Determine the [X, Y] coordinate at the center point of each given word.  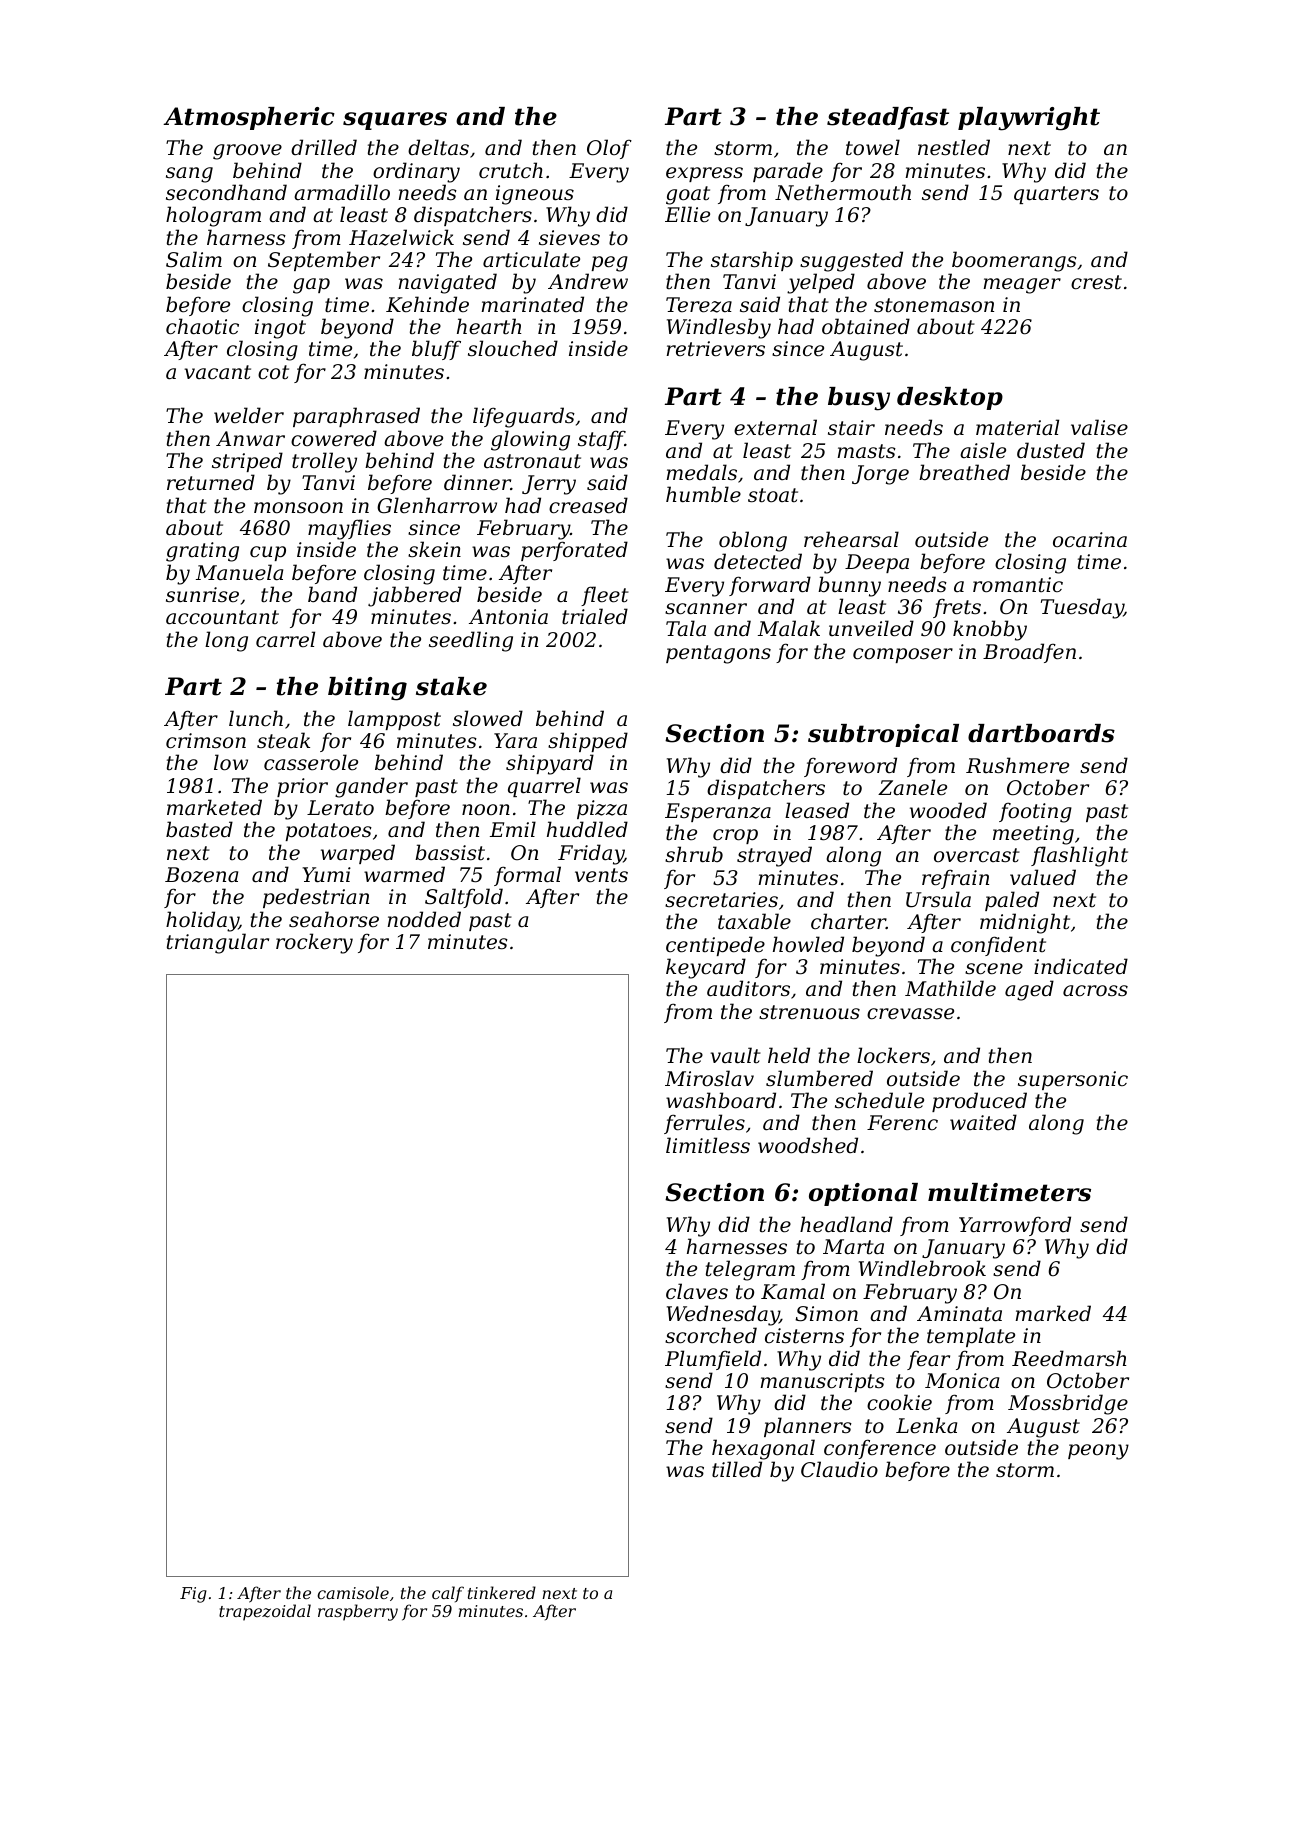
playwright [1029, 119]
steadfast [888, 118]
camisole [353, 1592]
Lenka [926, 1425]
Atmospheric [249, 118]
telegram [750, 1270]
